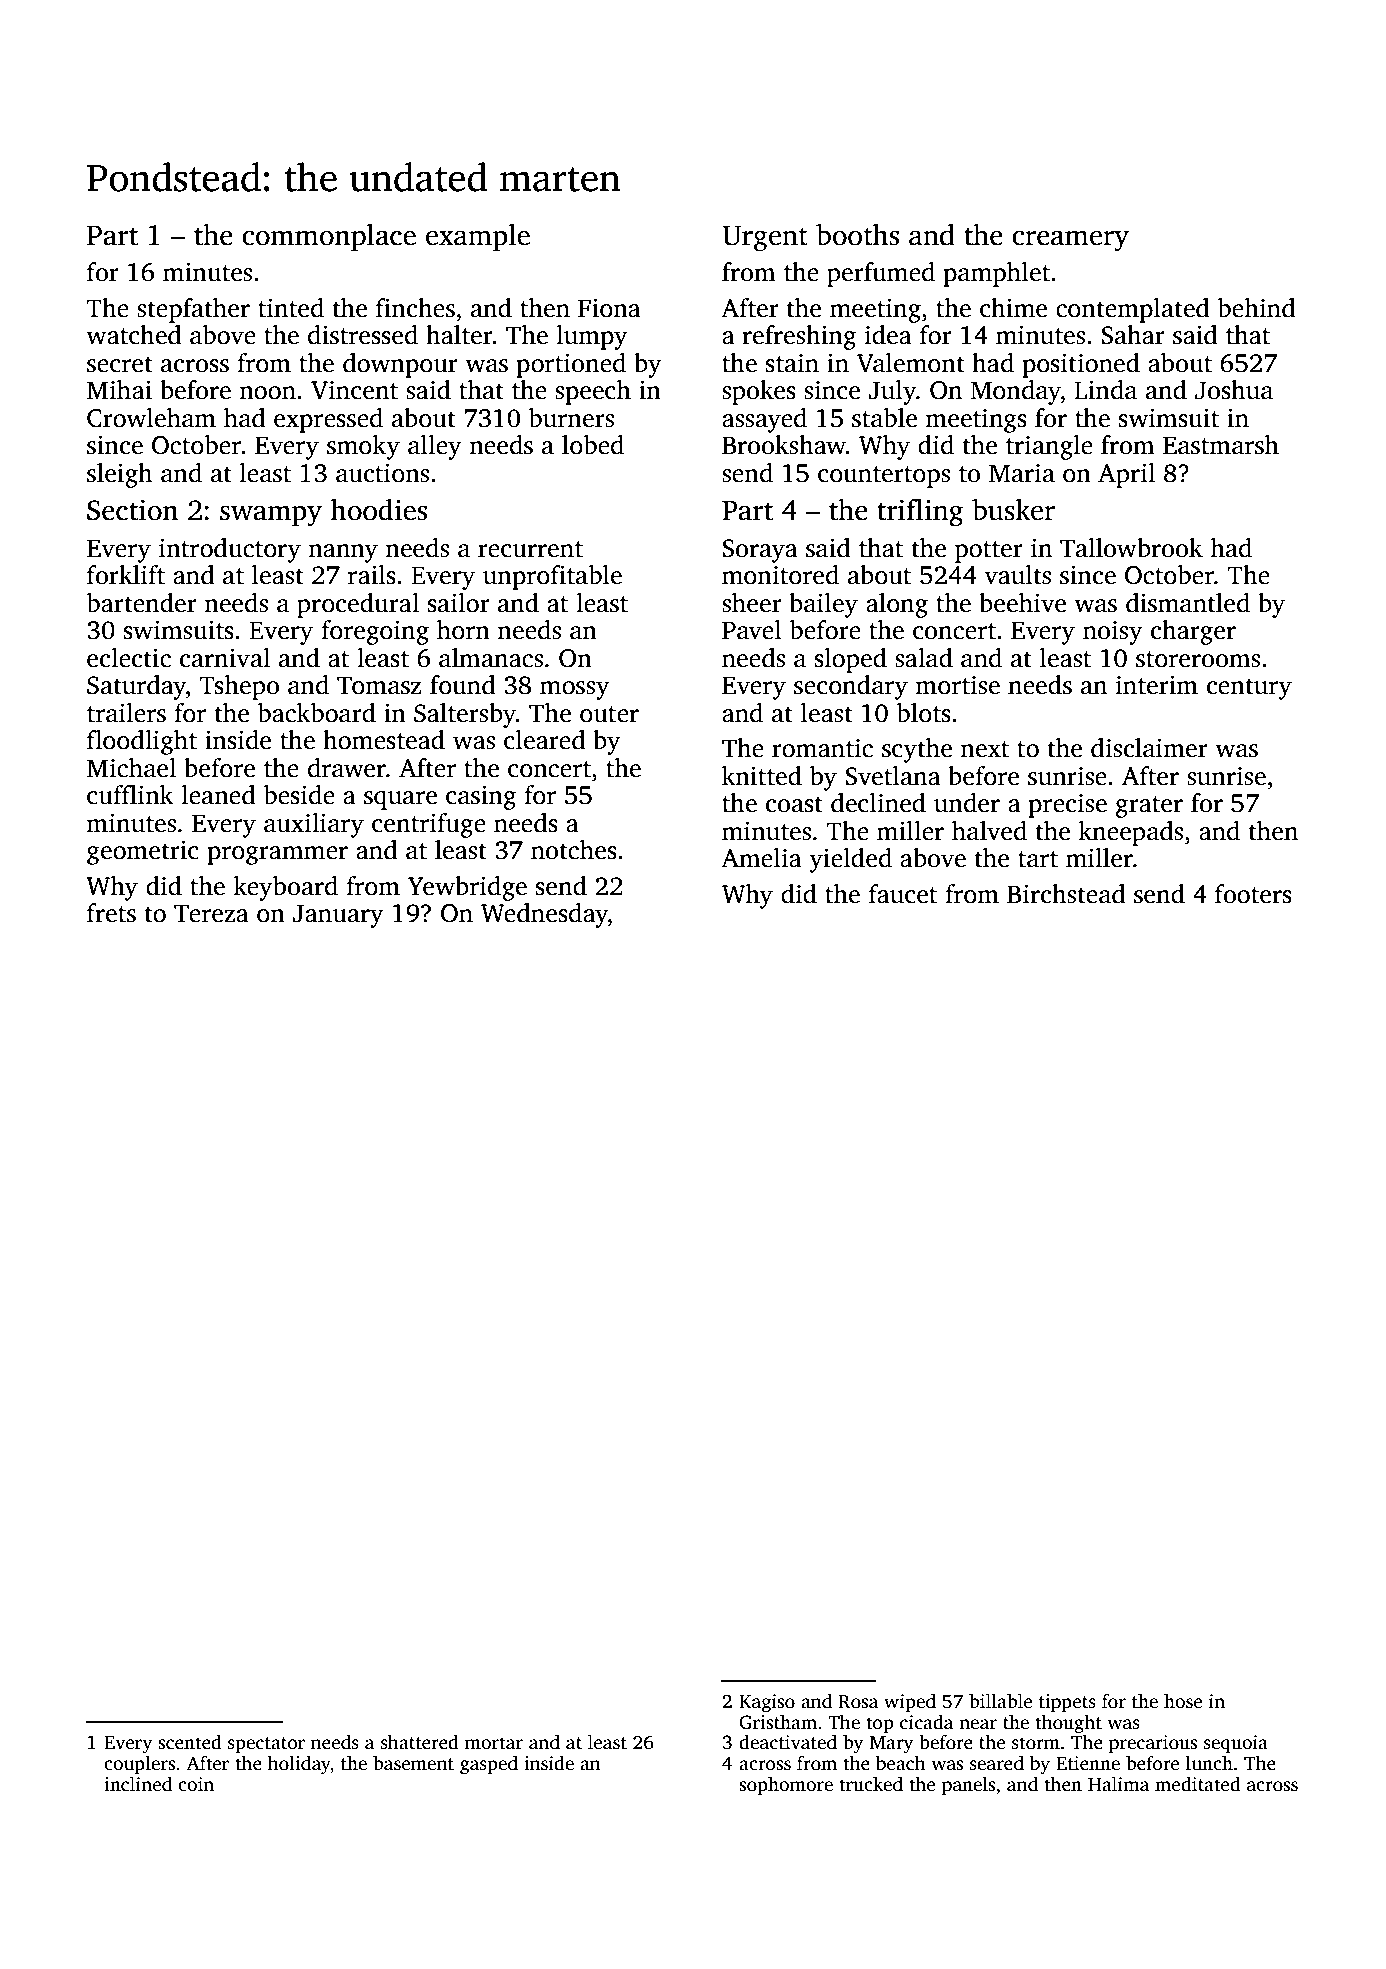  I want to click on faucet, so click(903, 894).
